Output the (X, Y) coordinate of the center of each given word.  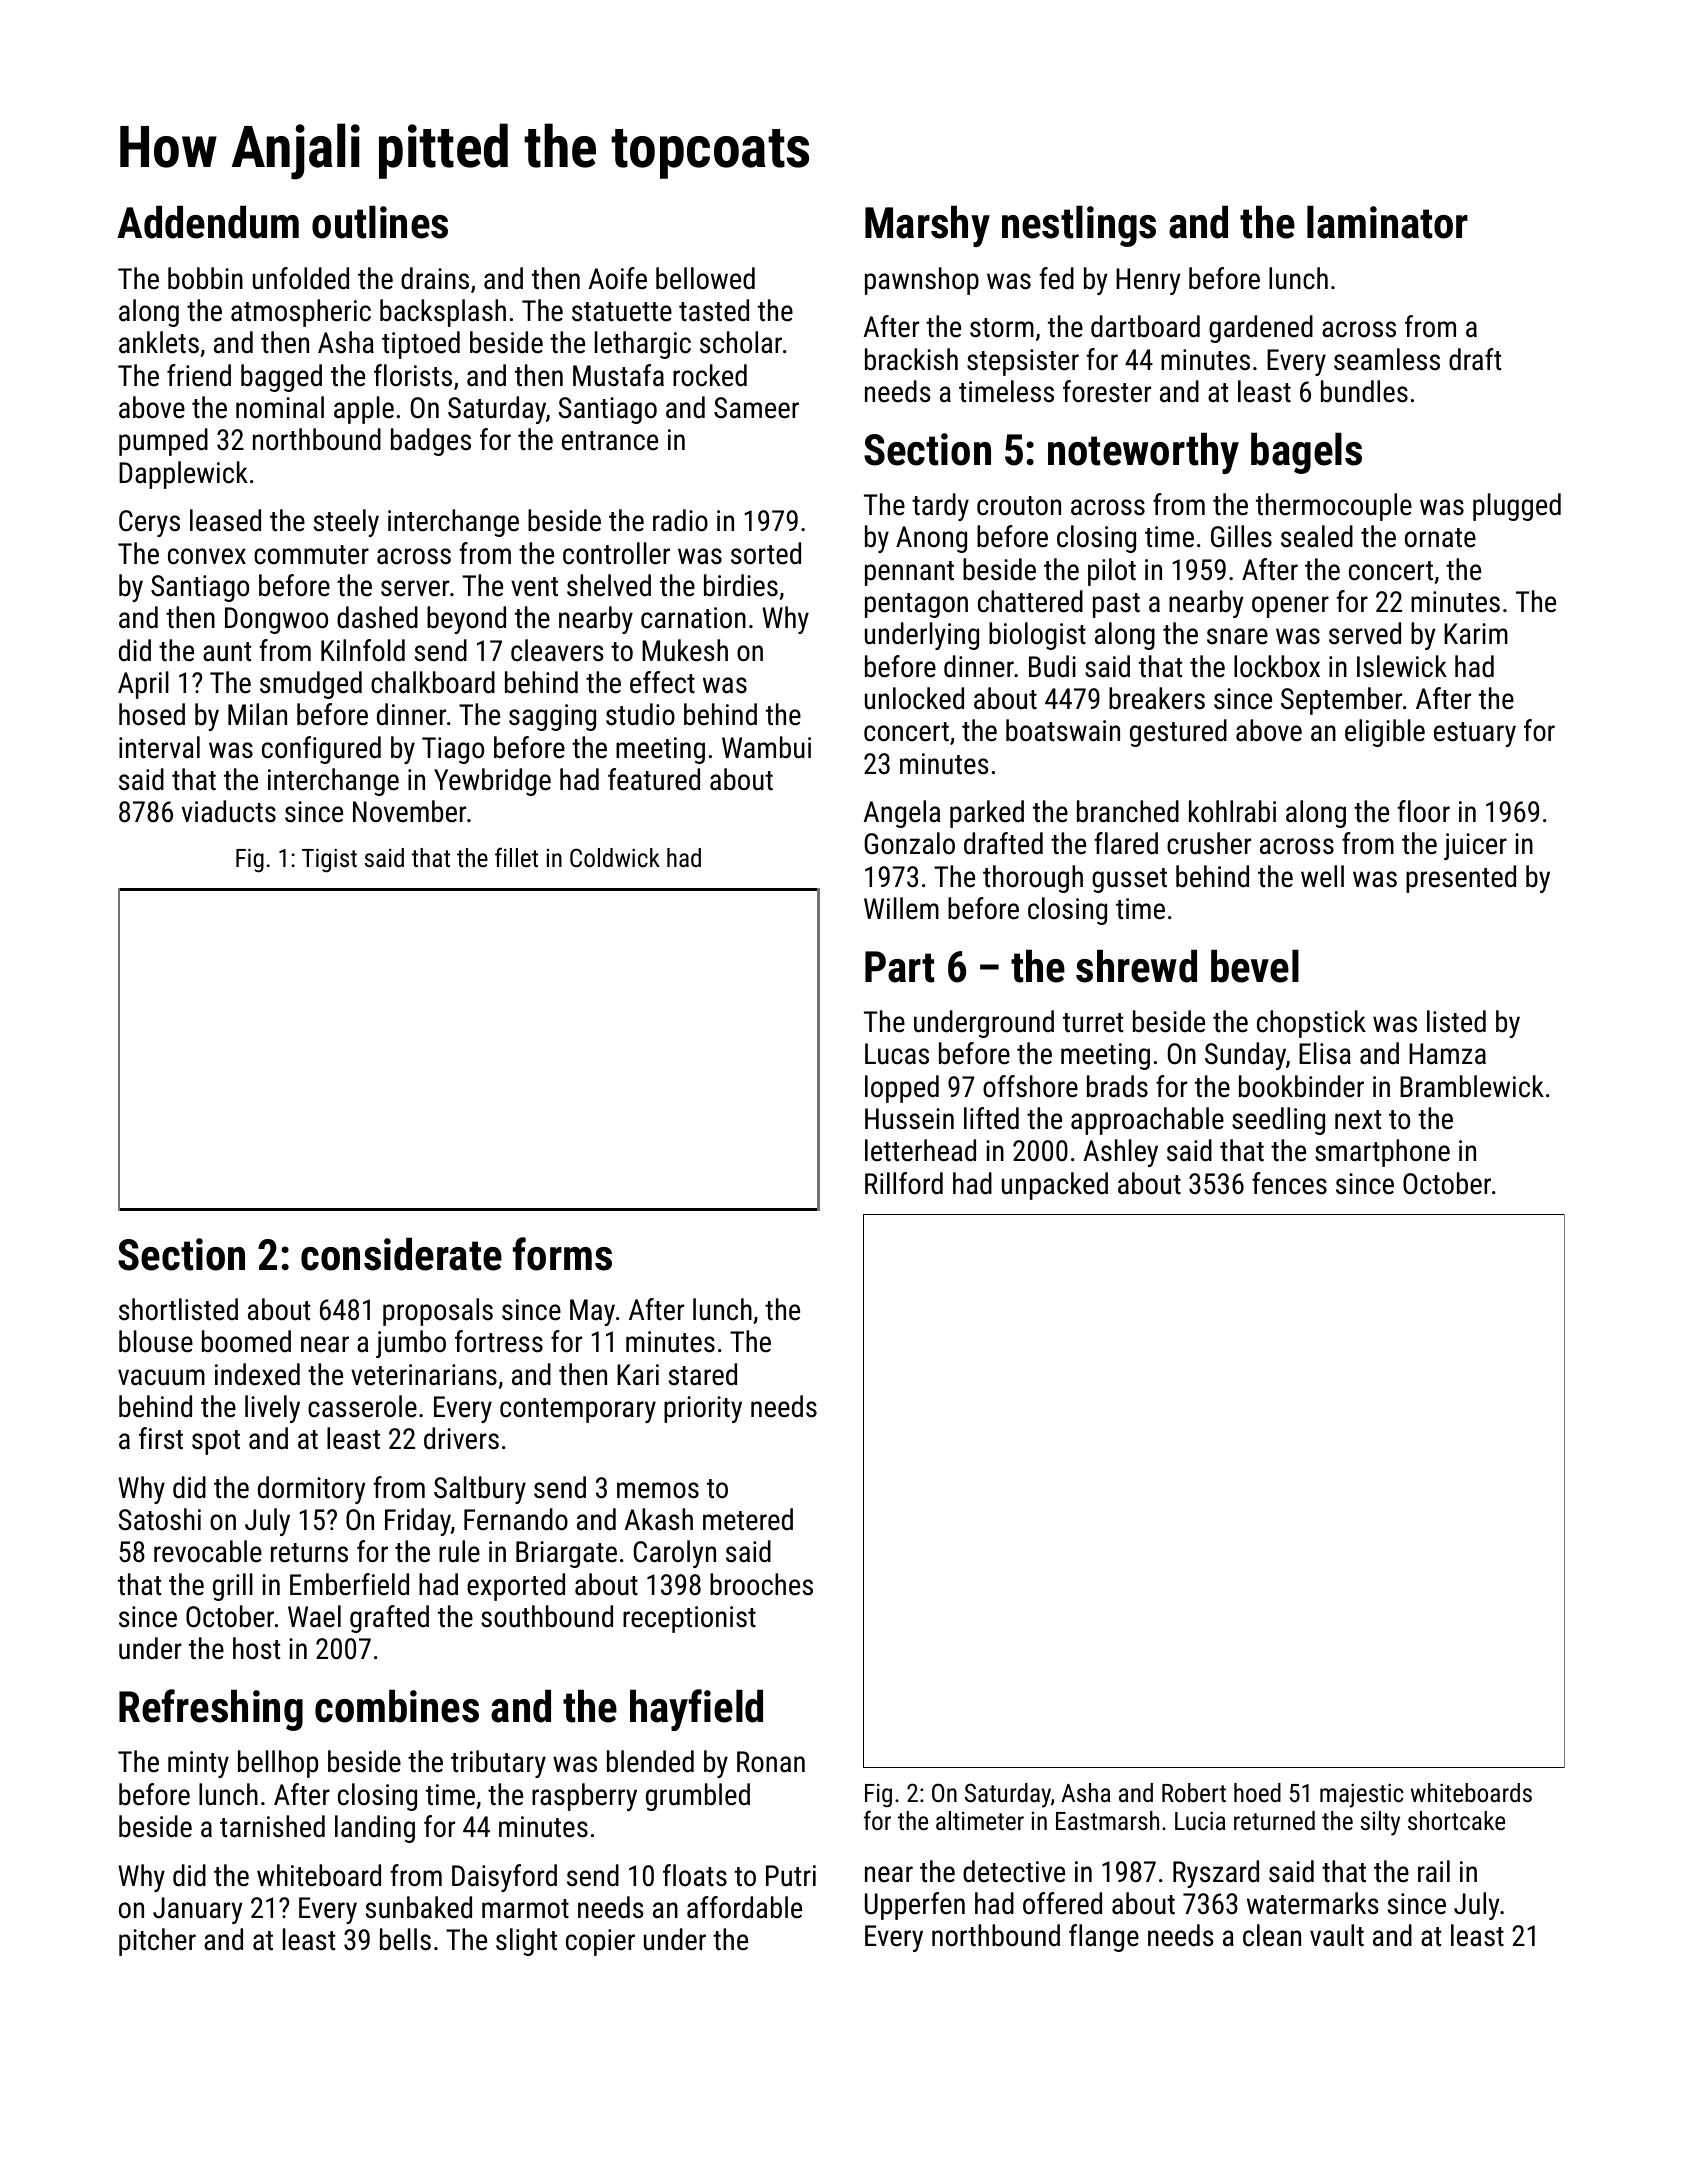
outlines (380, 222)
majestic (1362, 1795)
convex (207, 556)
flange (1104, 1938)
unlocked (914, 698)
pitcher (157, 1942)
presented (1461, 879)
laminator (1387, 222)
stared (703, 1374)
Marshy (927, 226)
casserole (362, 1406)
